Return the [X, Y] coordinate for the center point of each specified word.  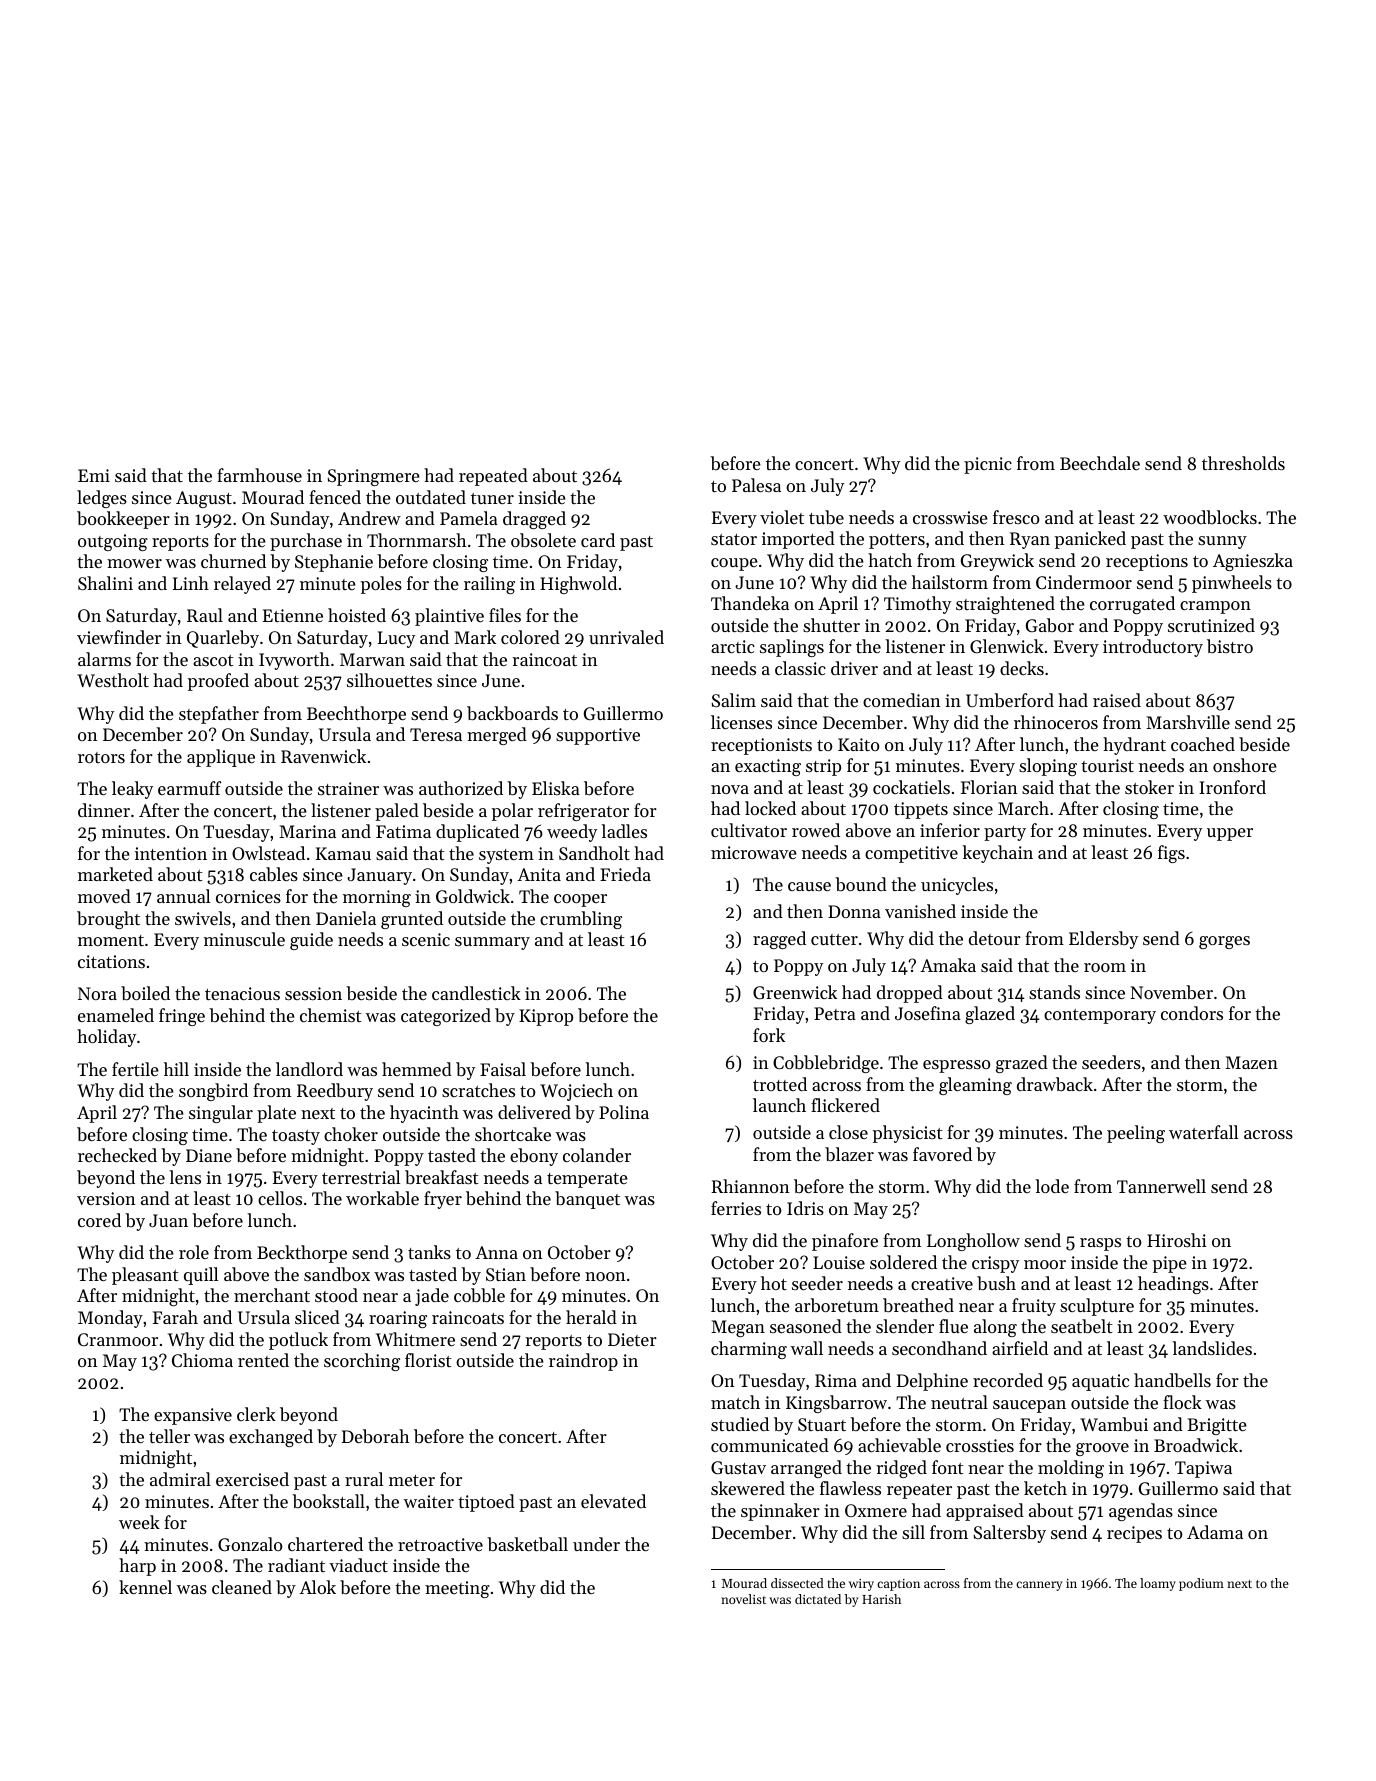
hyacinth [424, 1114]
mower [134, 563]
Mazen [1251, 1062]
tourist [1107, 765]
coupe [734, 564]
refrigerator [583, 812]
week [139, 1522]
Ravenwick [323, 756]
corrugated [1132, 605]
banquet [587, 1200]
